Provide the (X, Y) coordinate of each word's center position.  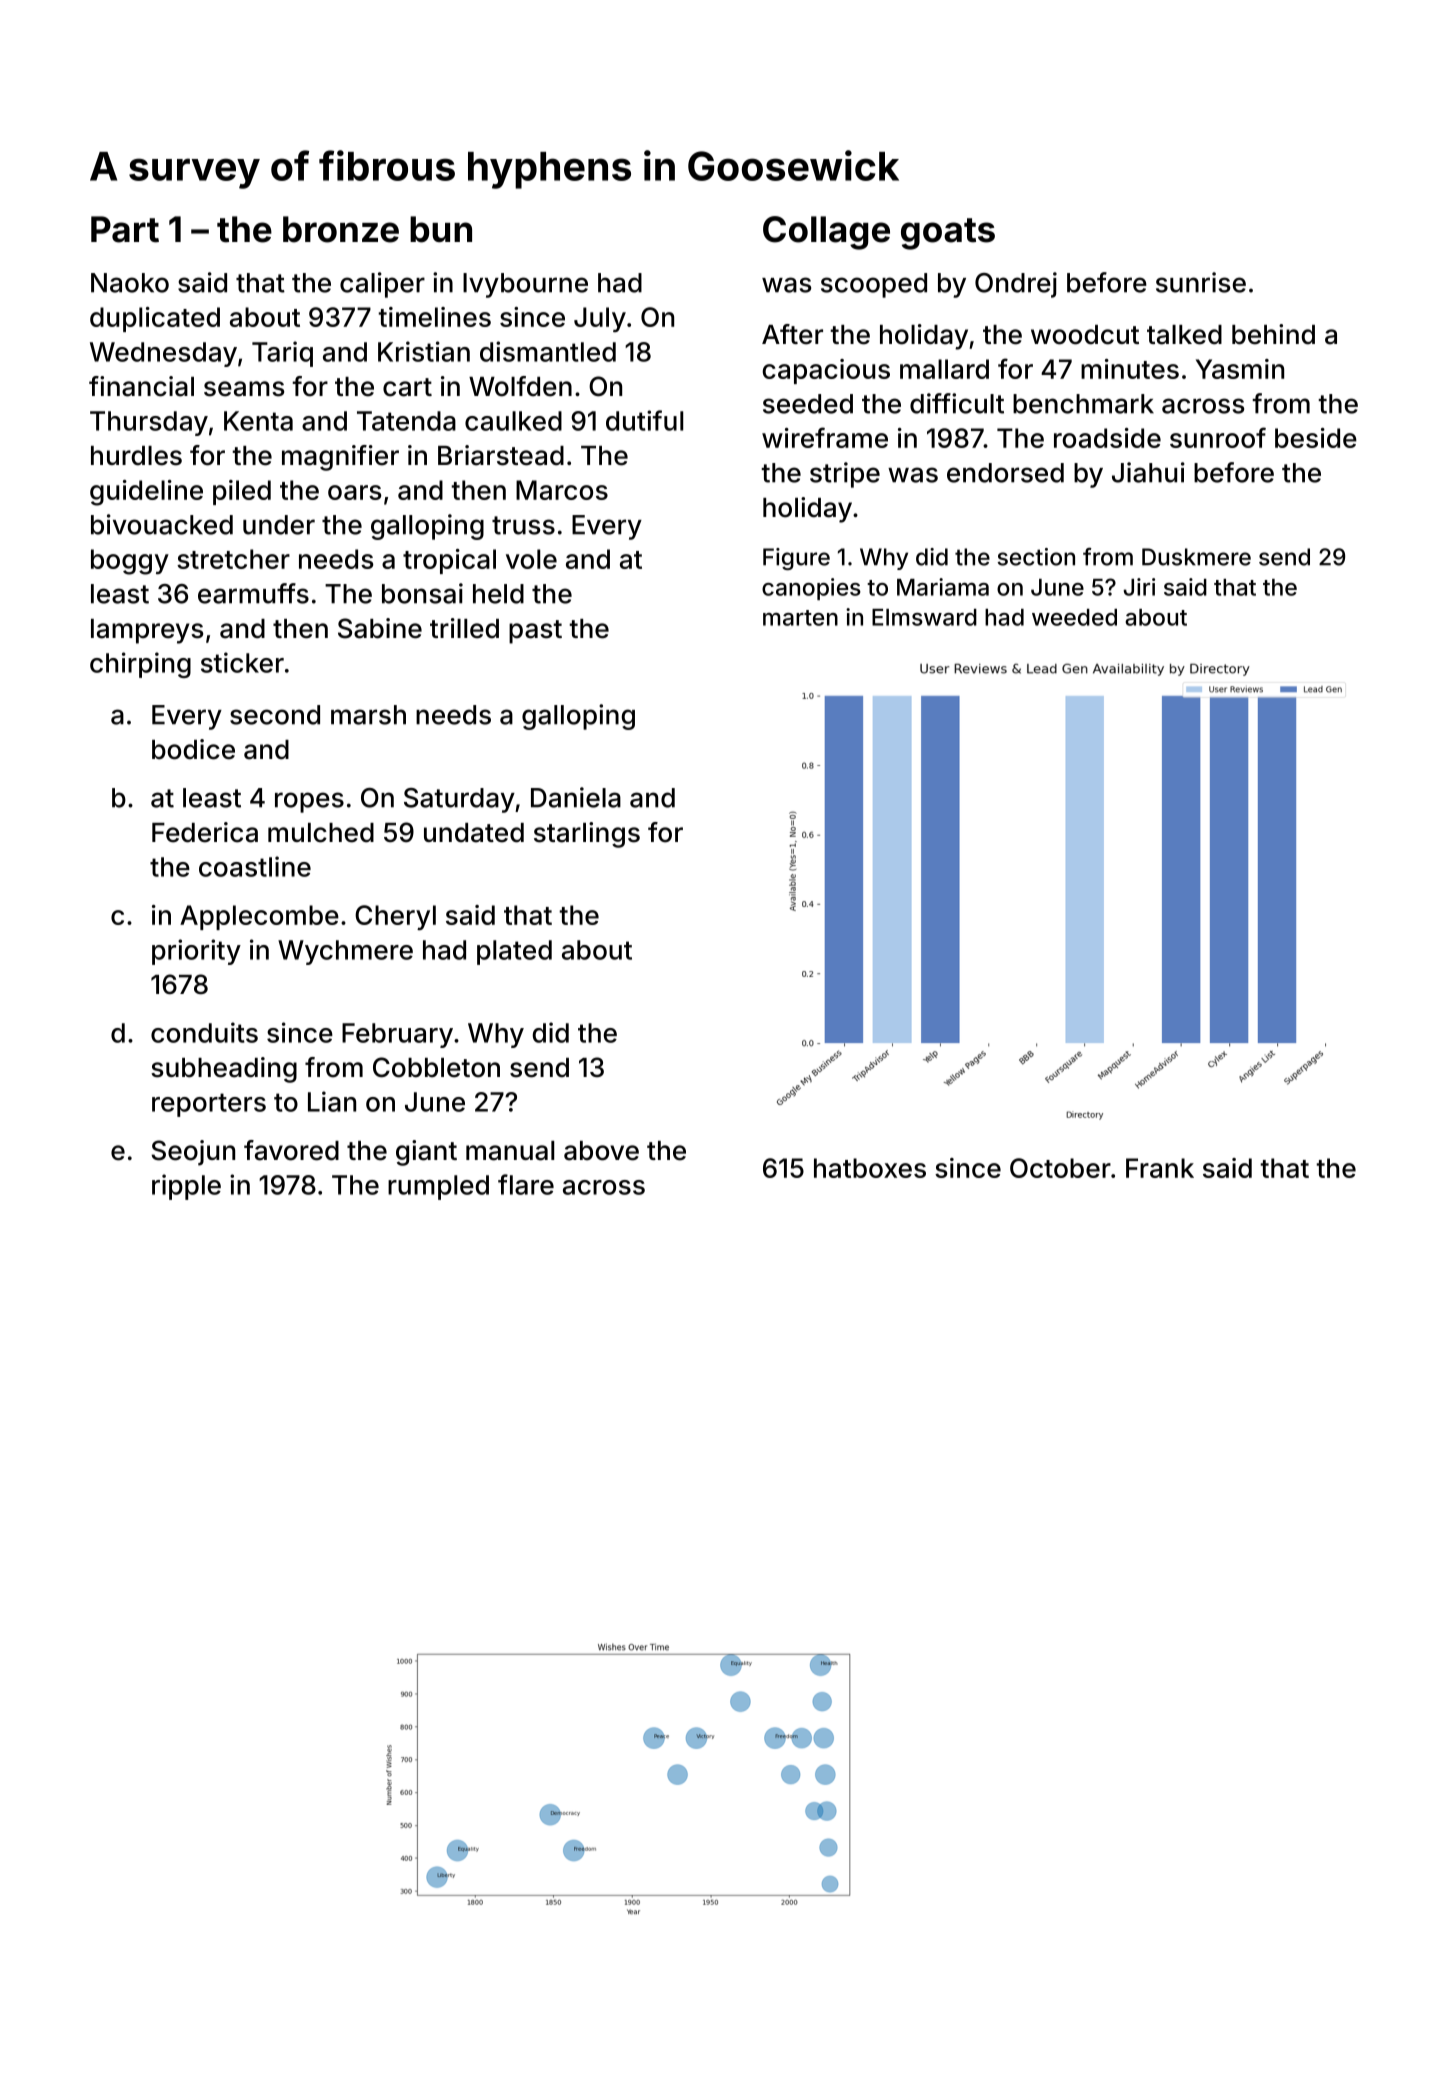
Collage (826, 233)
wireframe (825, 437)
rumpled (438, 1187)
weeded (1074, 617)
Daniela (576, 797)
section (1036, 557)
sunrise (1201, 282)
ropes (309, 802)
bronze (341, 229)
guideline (146, 493)
